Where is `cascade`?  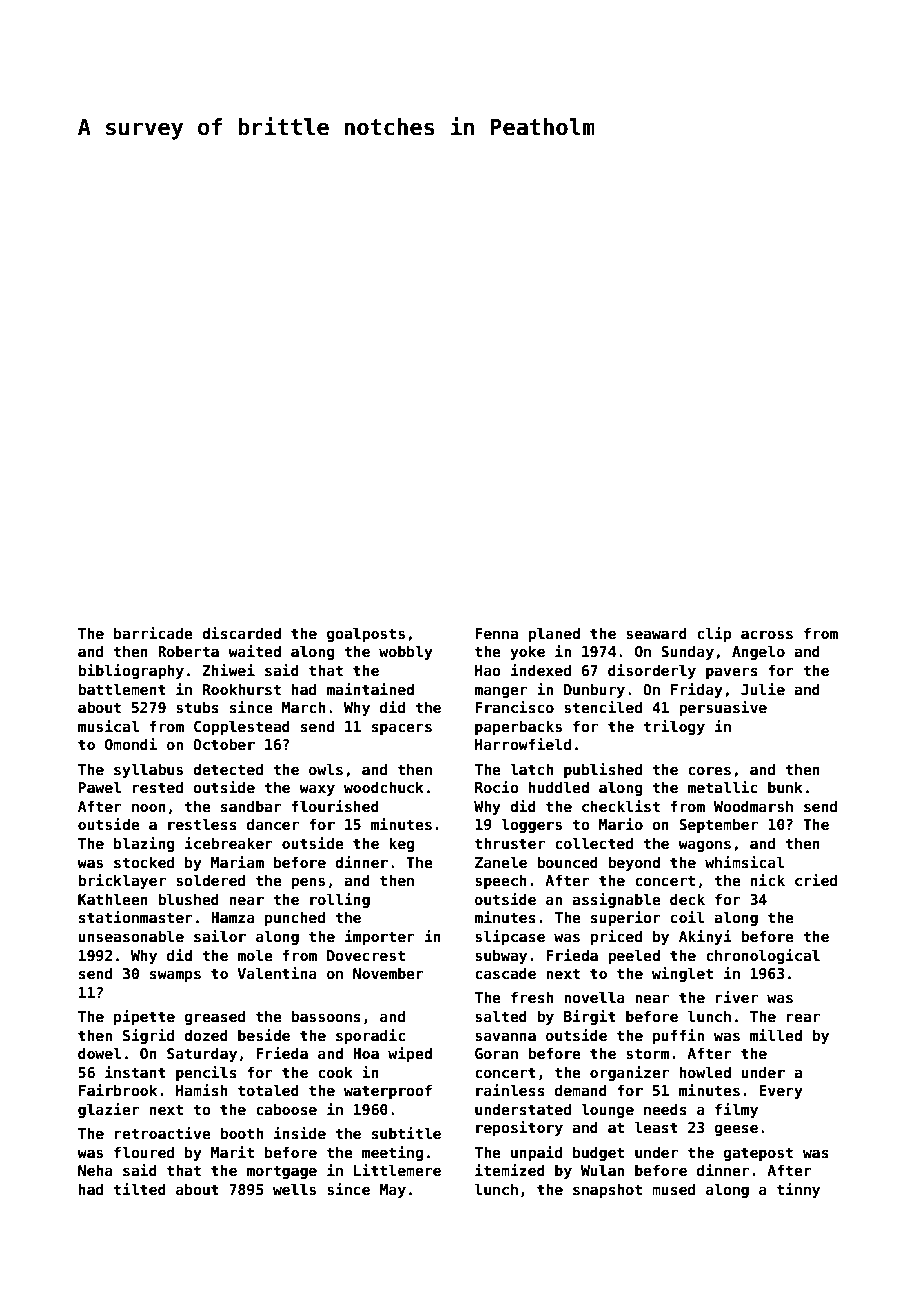
cascade is located at coordinates (505, 973).
